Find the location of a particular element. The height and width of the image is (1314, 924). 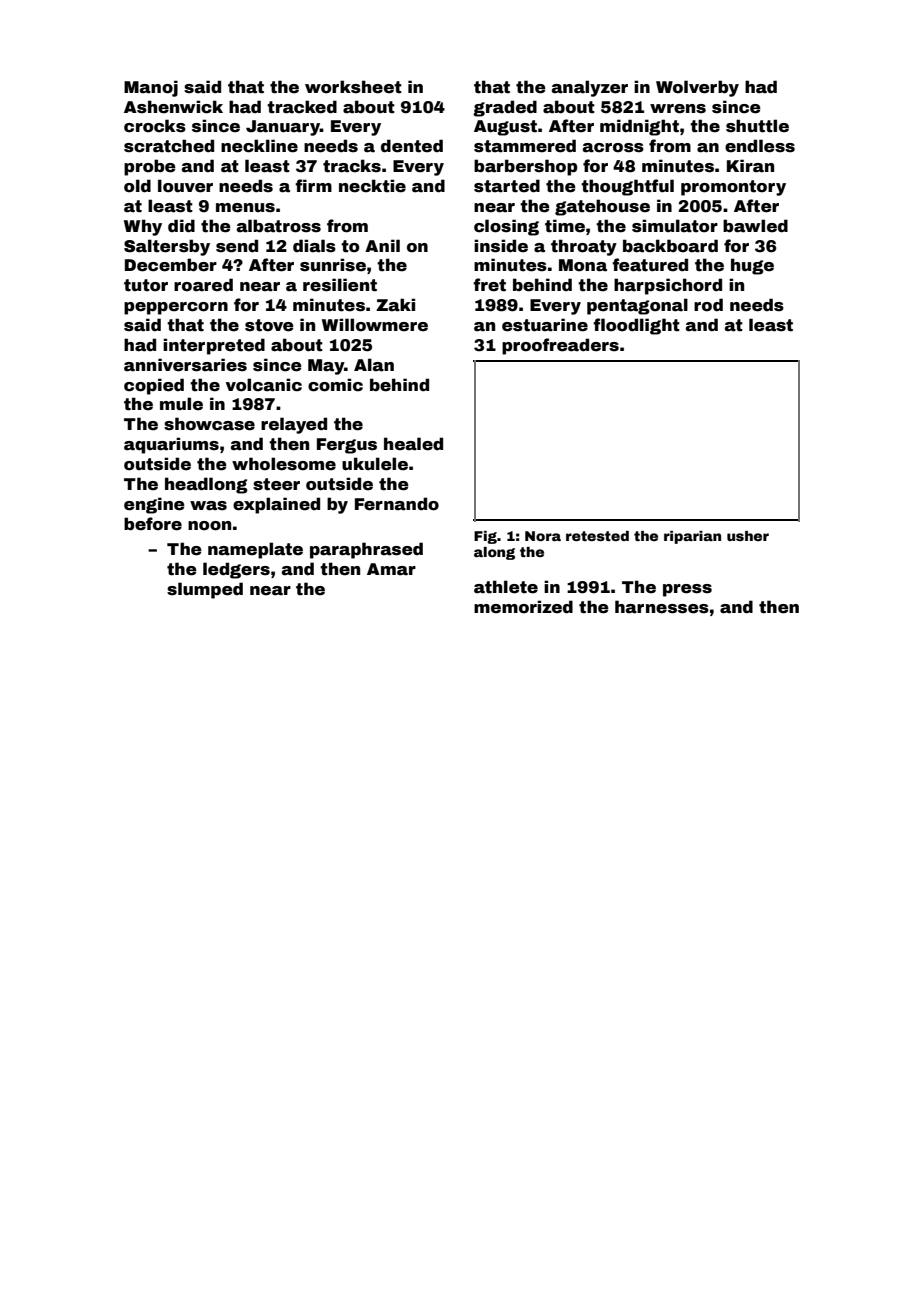

floodlight is located at coordinates (636, 326).
